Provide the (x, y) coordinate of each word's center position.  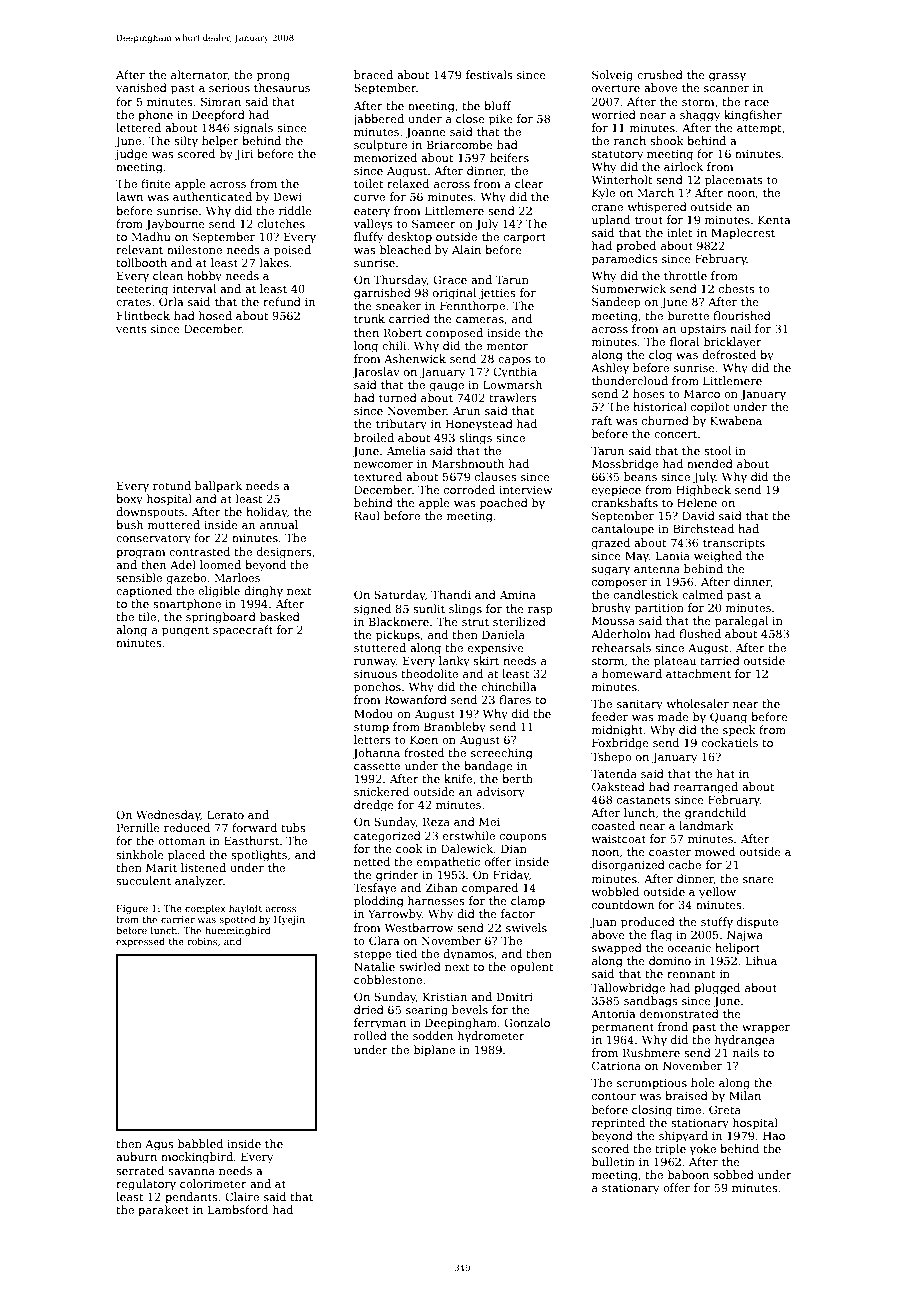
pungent (185, 631)
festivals (489, 74)
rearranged (706, 788)
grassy (727, 77)
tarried (720, 660)
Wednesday (168, 816)
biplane (434, 1051)
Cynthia (515, 373)
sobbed (733, 1174)
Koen (424, 739)
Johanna (376, 754)
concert (675, 434)
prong (273, 77)
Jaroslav (376, 373)
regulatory (146, 1185)
